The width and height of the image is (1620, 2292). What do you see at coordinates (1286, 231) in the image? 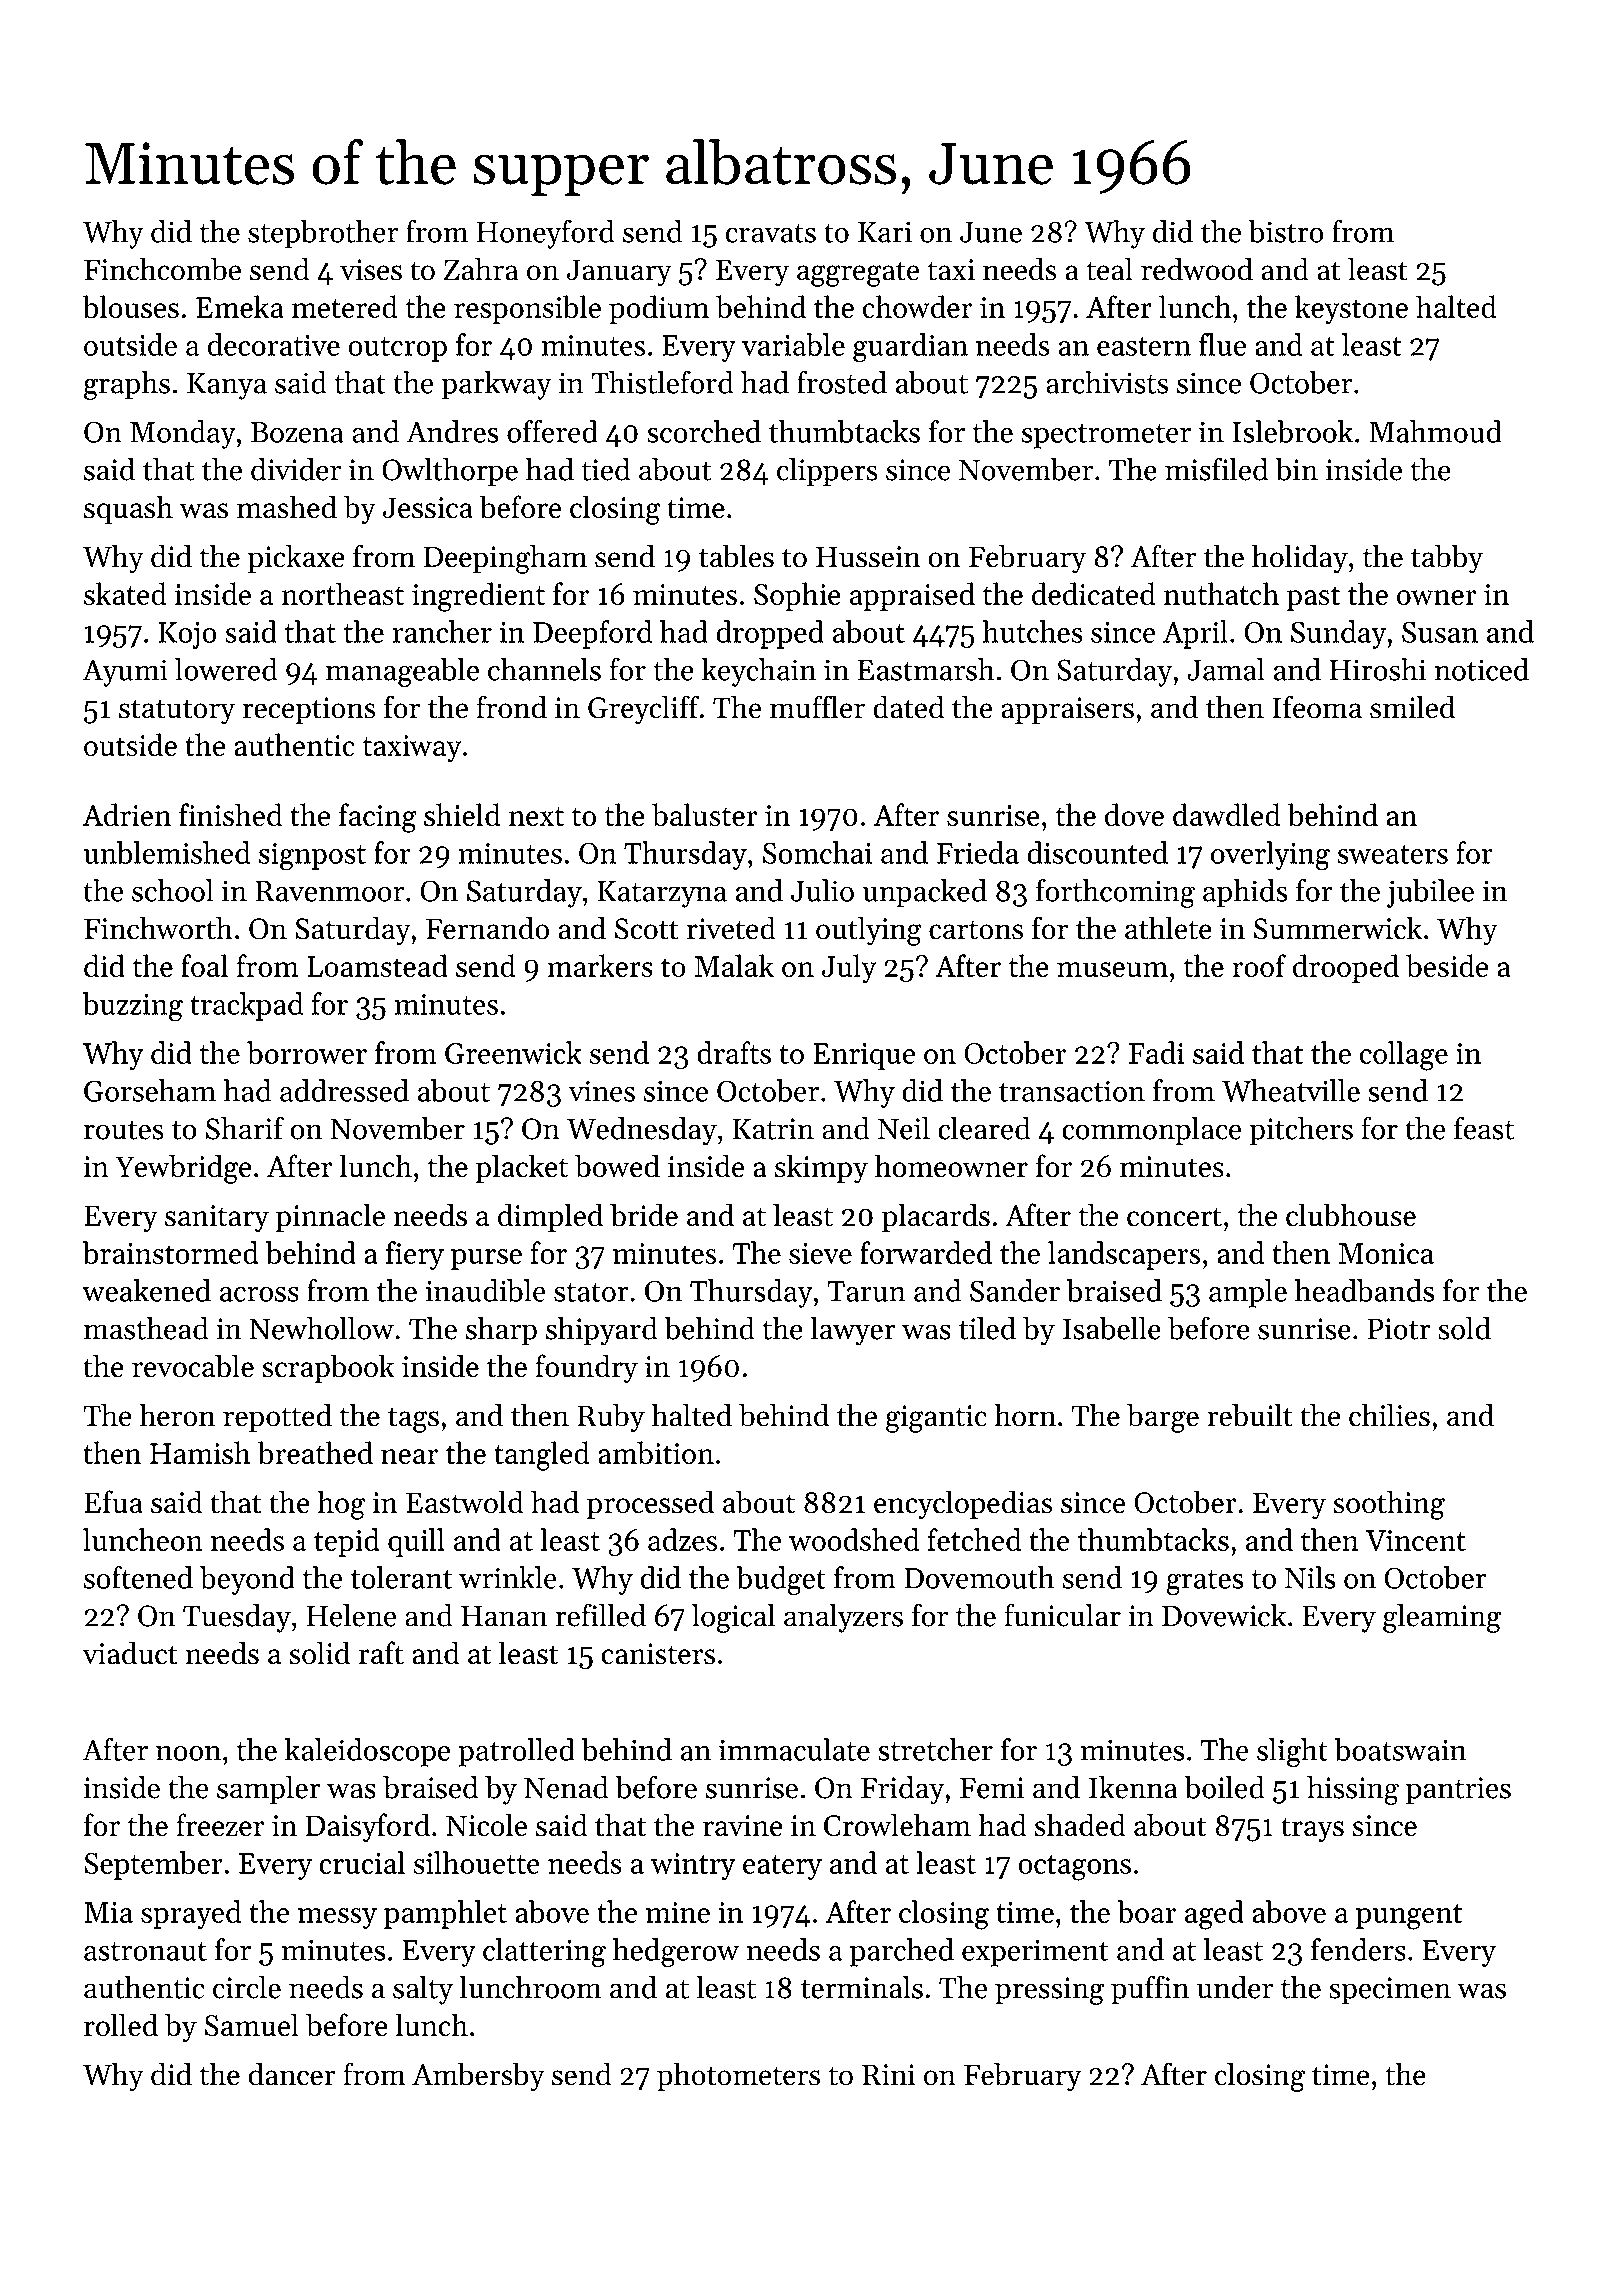
I see `bistro` at bounding box center [1286, 231].
